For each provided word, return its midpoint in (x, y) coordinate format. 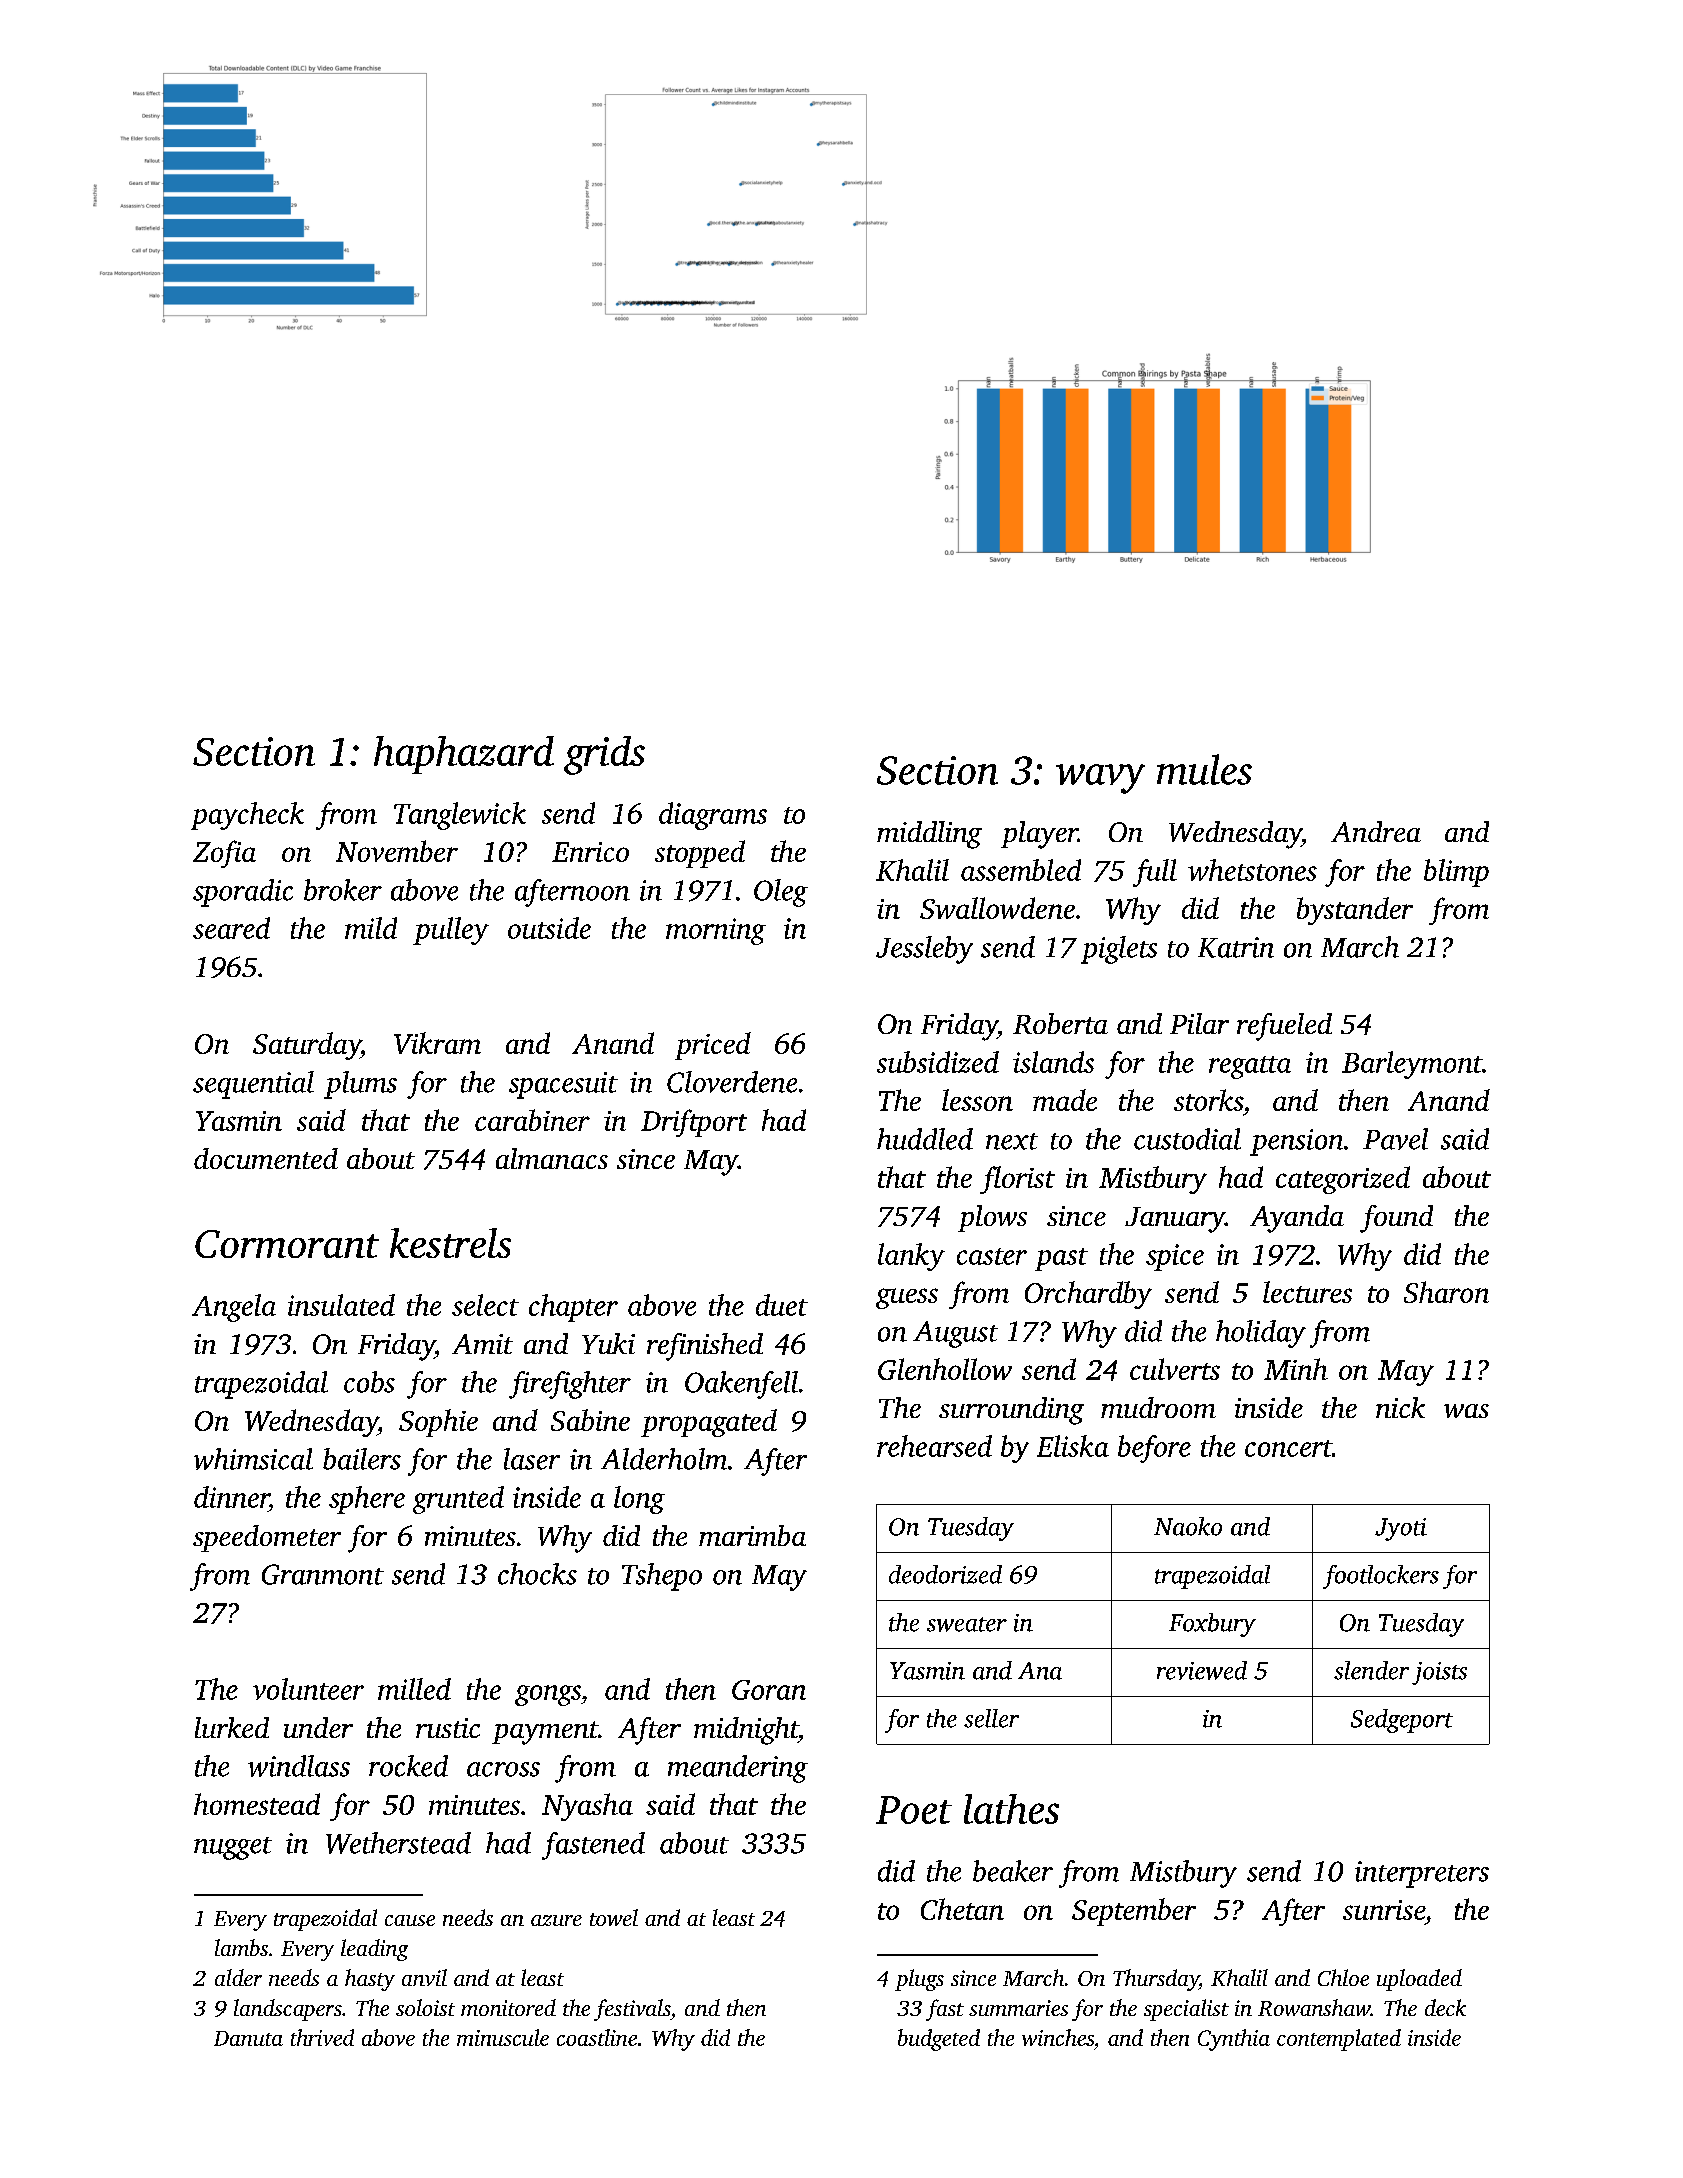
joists (1439, 1673)
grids (604, 755)
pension (1296, 1142)
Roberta (1060, 1023)
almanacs (552, 1158)
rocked (408, 1766)
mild (371, 928)
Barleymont (1412, 1065)
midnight (746, 1731)
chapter (573, 1308)
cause (410, 1920)
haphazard (464, 755)
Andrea (1376, 831)
